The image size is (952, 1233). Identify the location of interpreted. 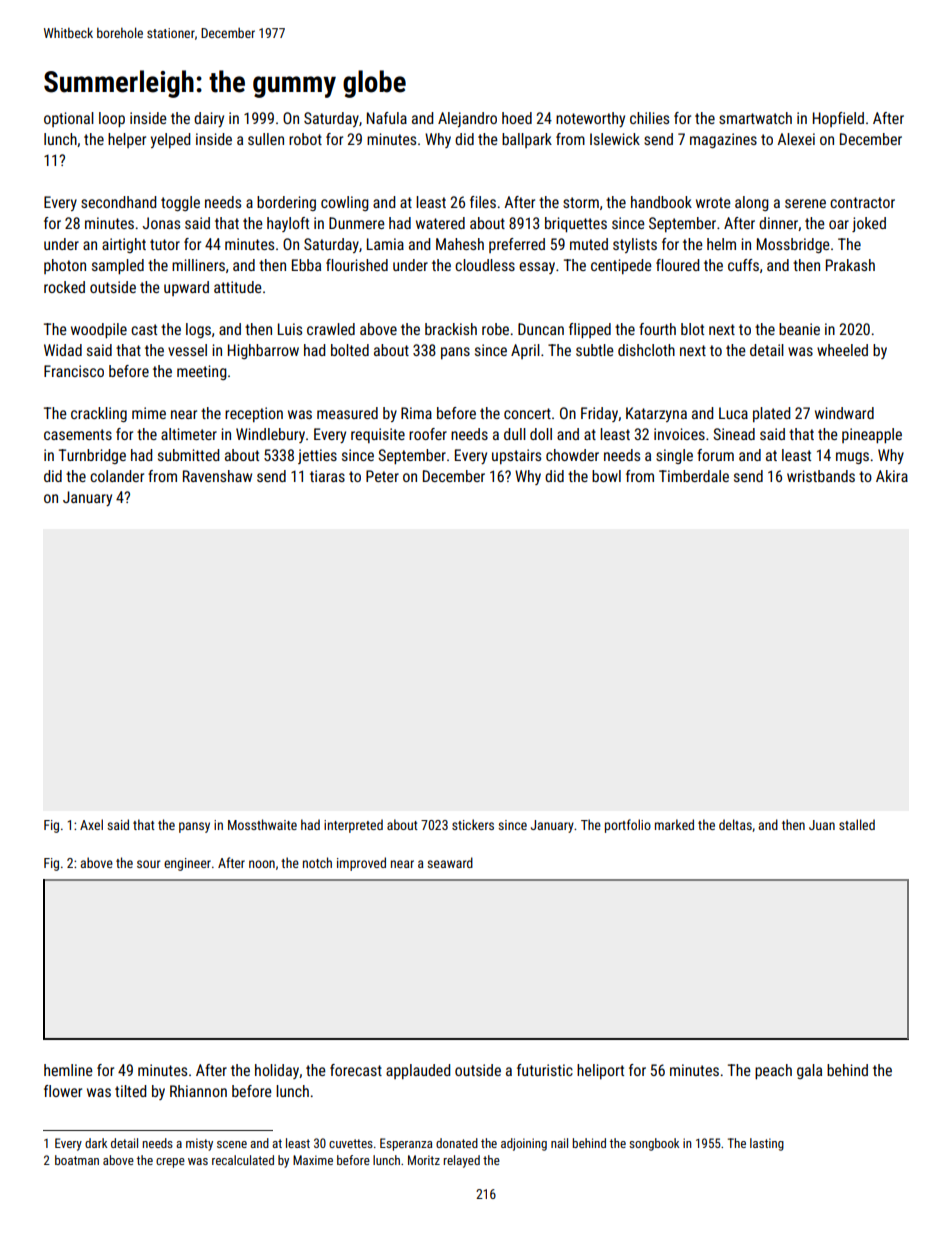
(353, 826).
